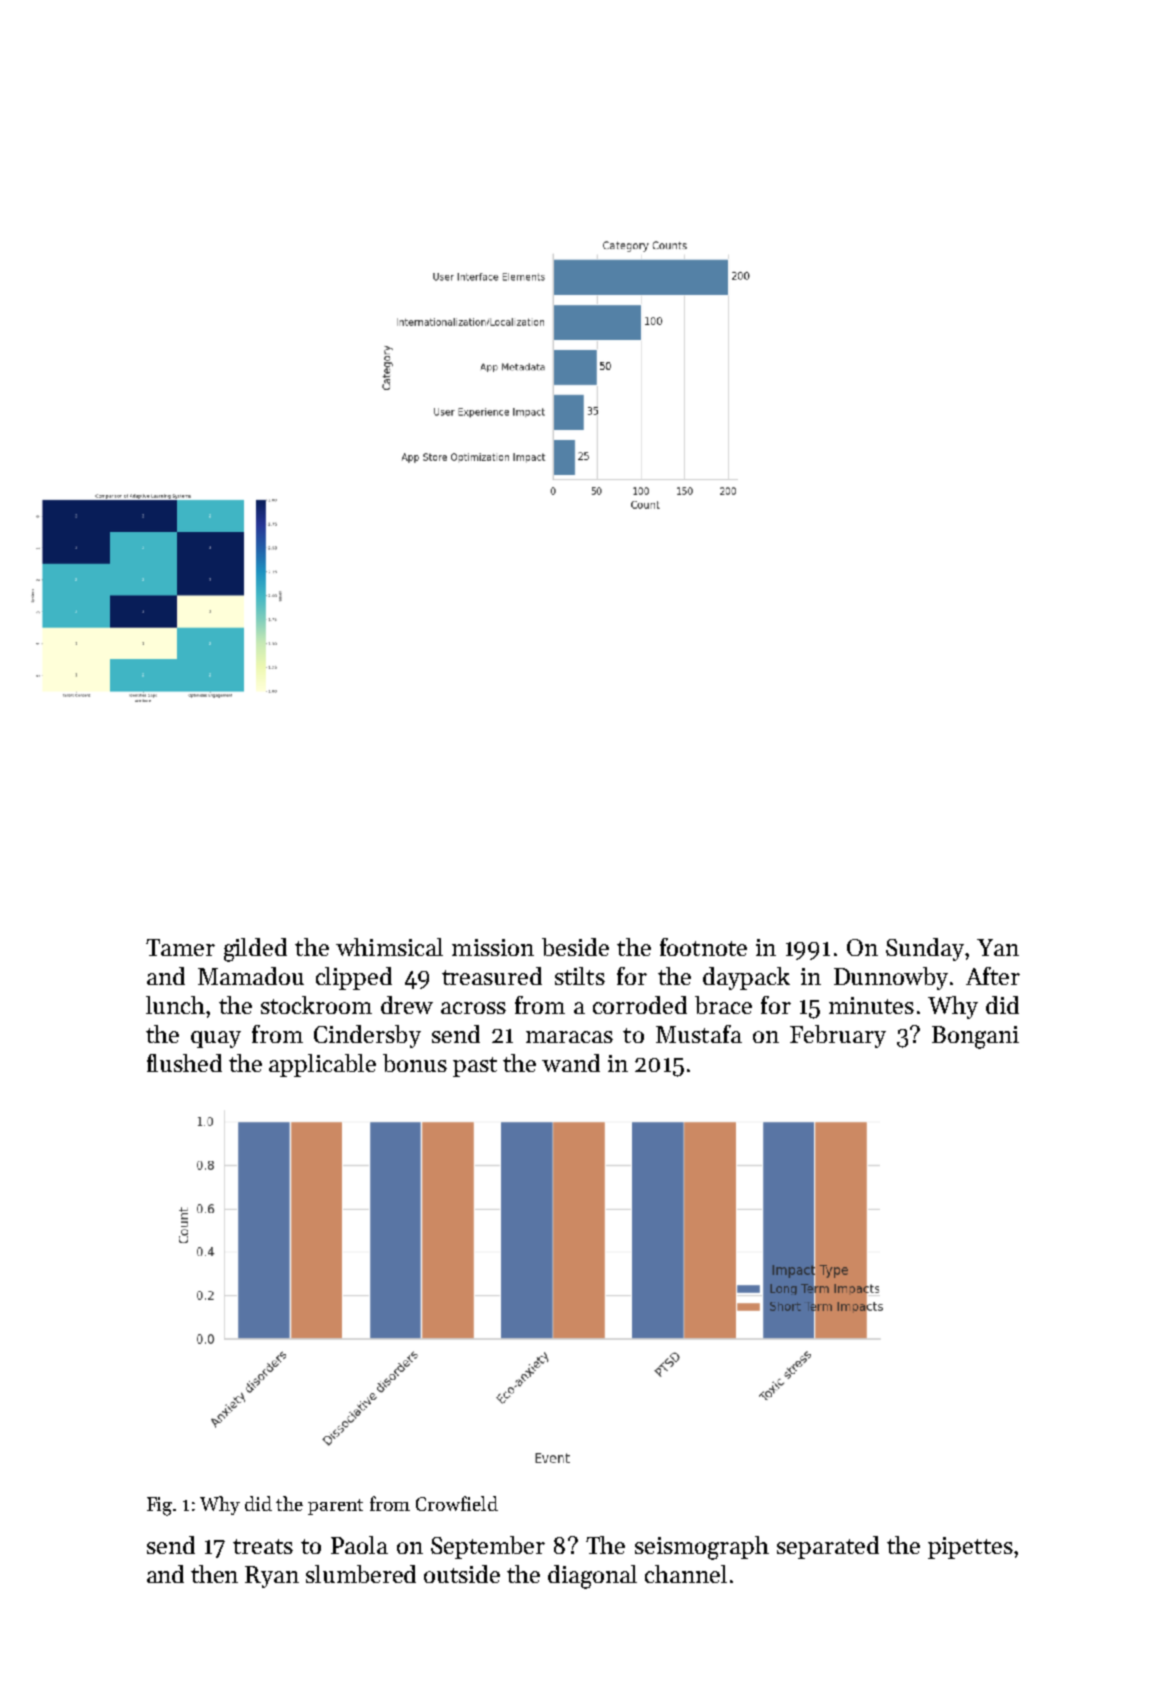 The width and height of the screenshot is (1165, 1687). Describe the element at coordinates (975, 1037) in the screenshot. I see `Bongani` at that location.
